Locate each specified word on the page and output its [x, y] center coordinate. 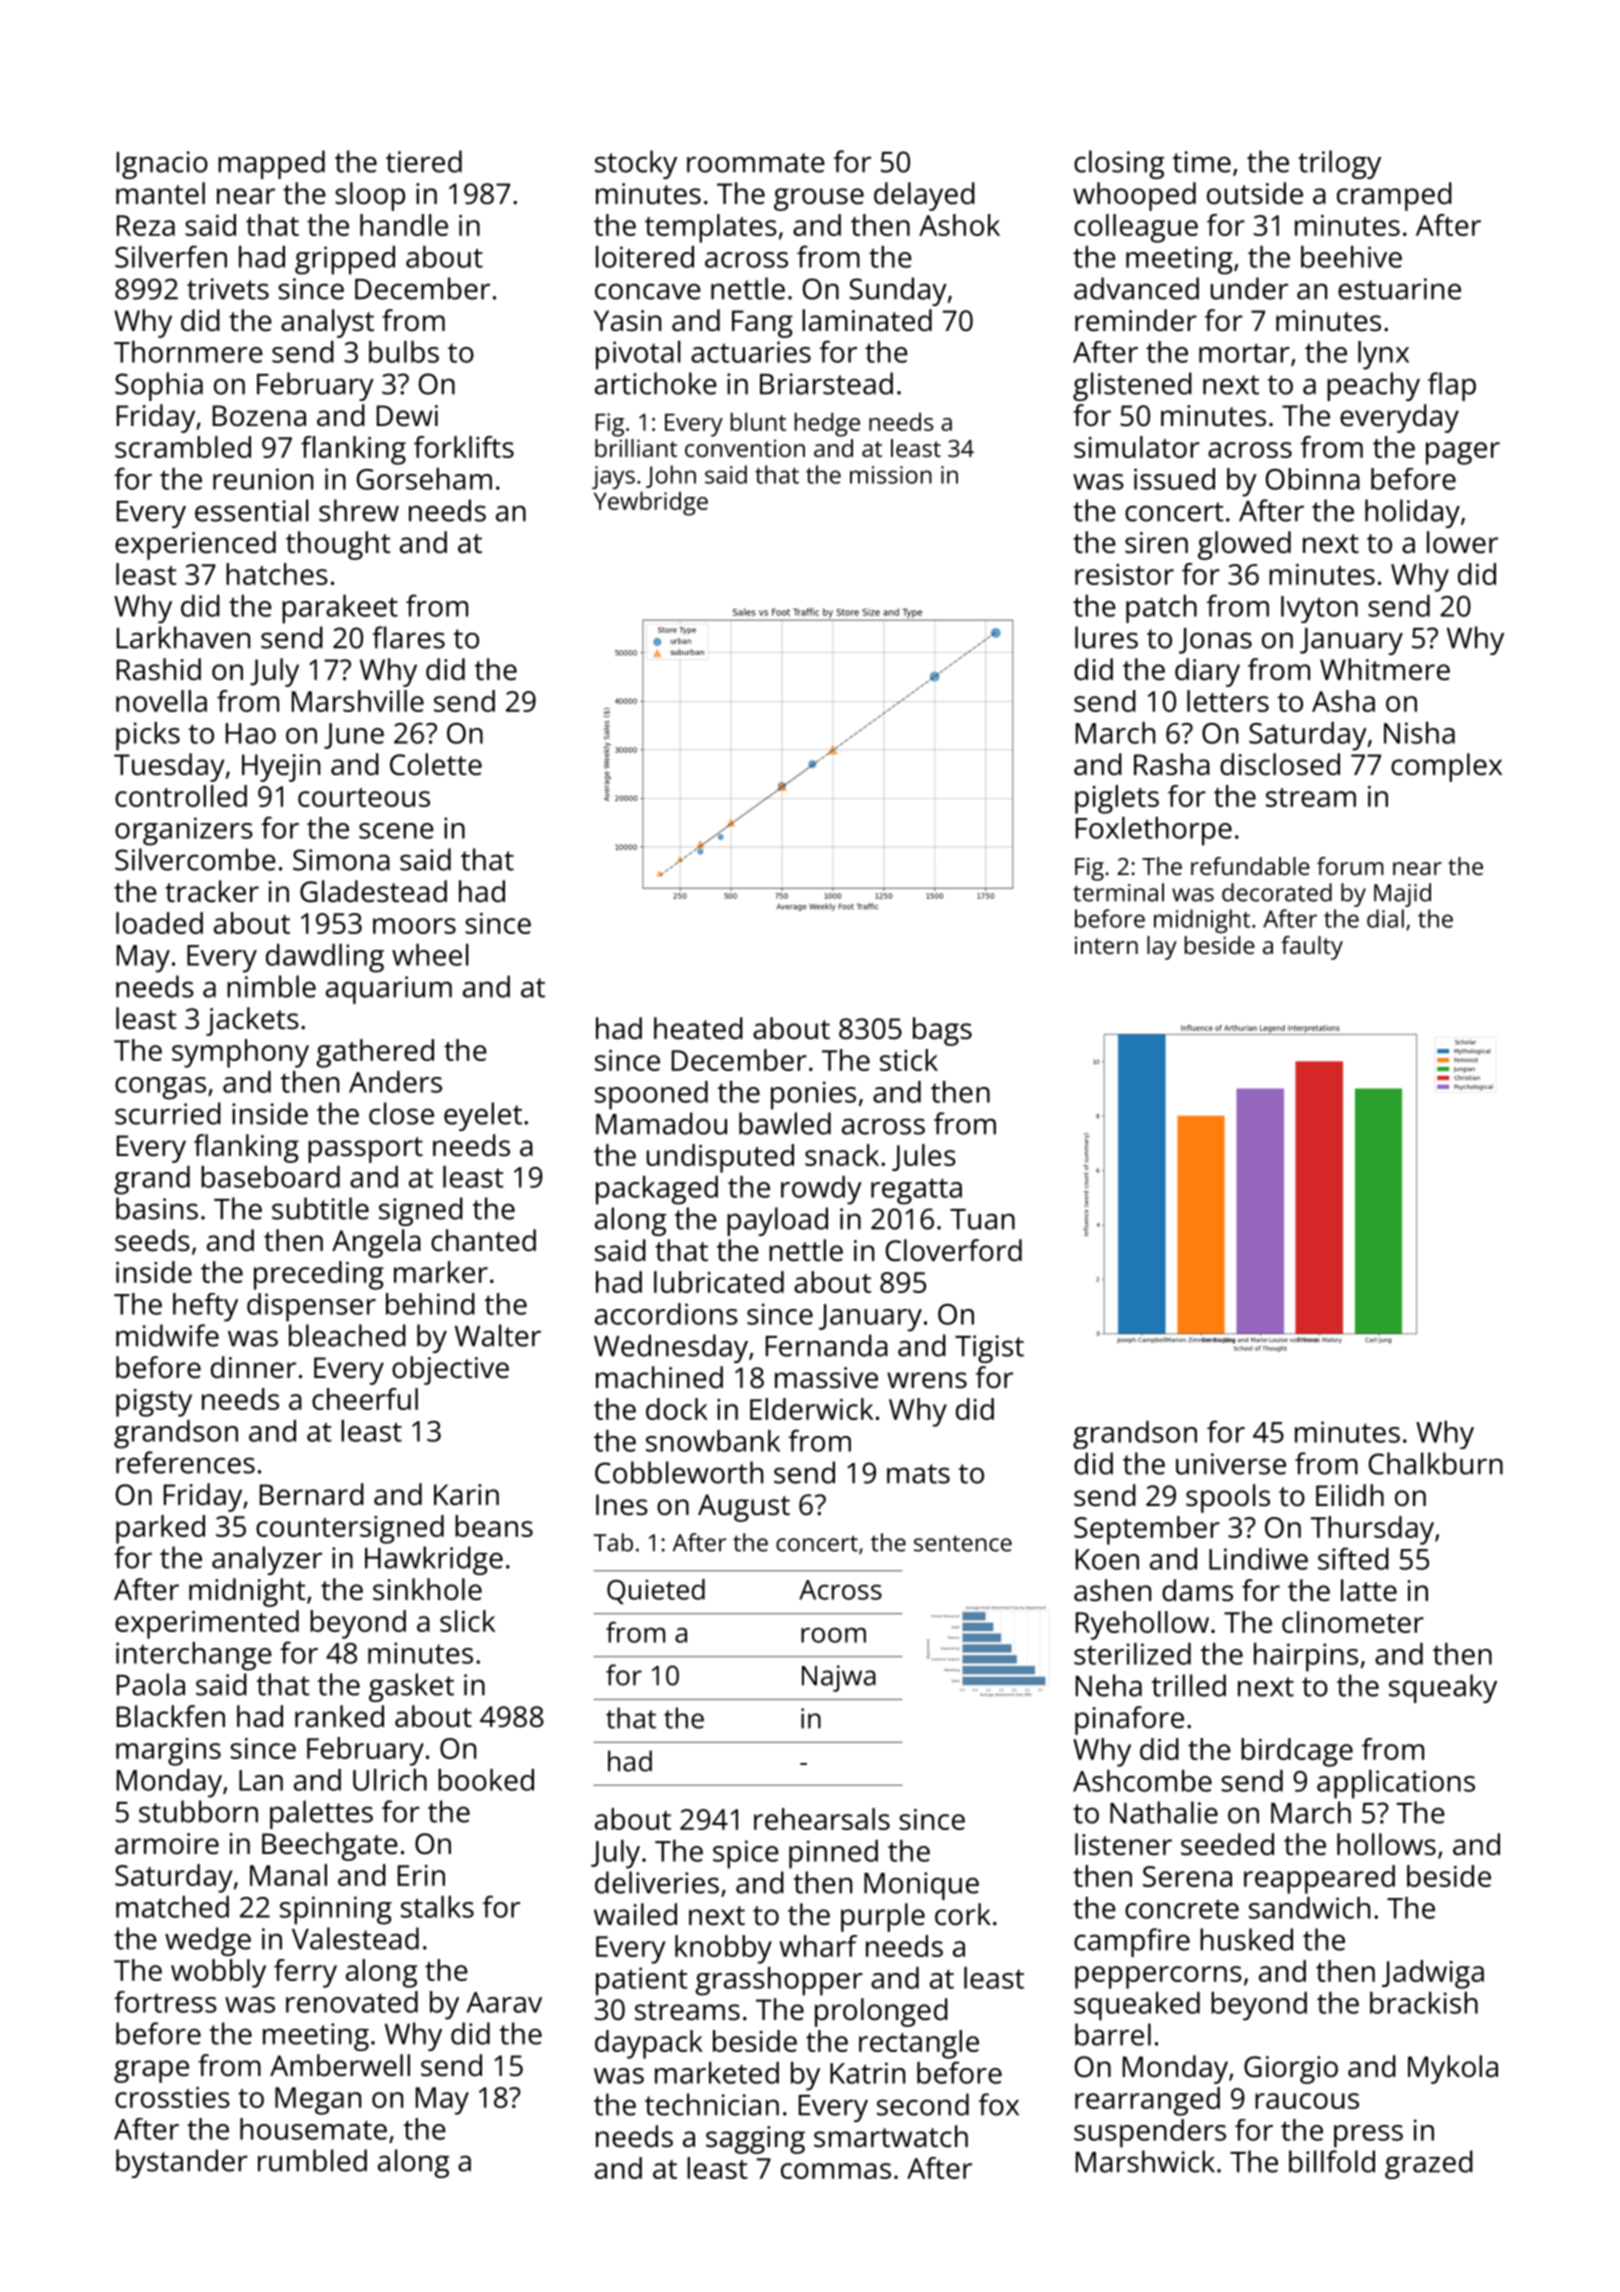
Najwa [839, 1678]
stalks [437, 1907]
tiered [424, 161]
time [1202, 162]
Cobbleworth [679, 1472]
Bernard [312, 1494]
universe [1231, 1464]
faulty [1312, 948]
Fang [762, 324]
